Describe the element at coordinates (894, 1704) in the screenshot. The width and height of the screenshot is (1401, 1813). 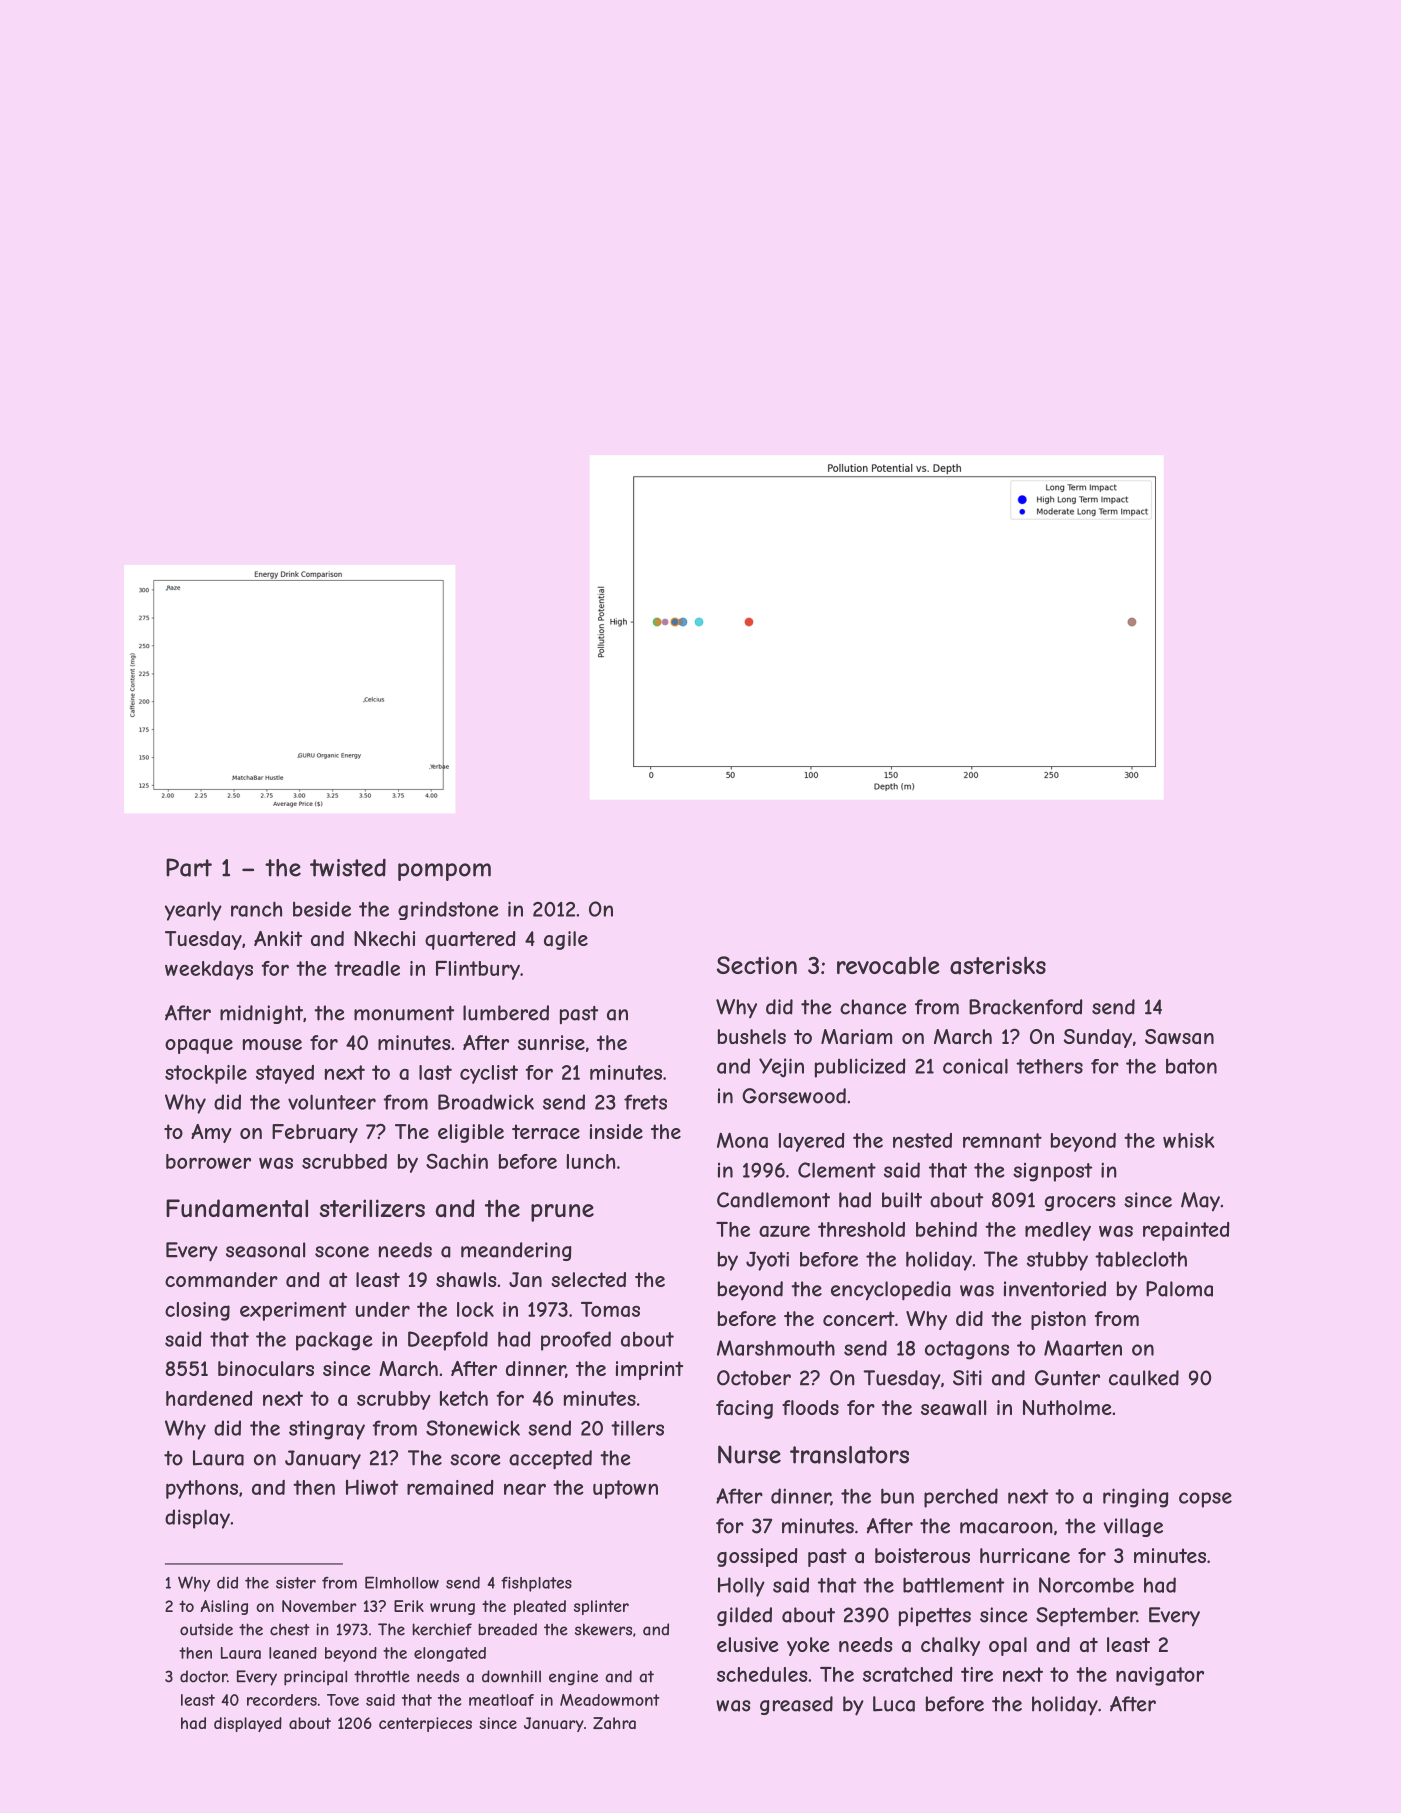
I see `Luca` at that location.
